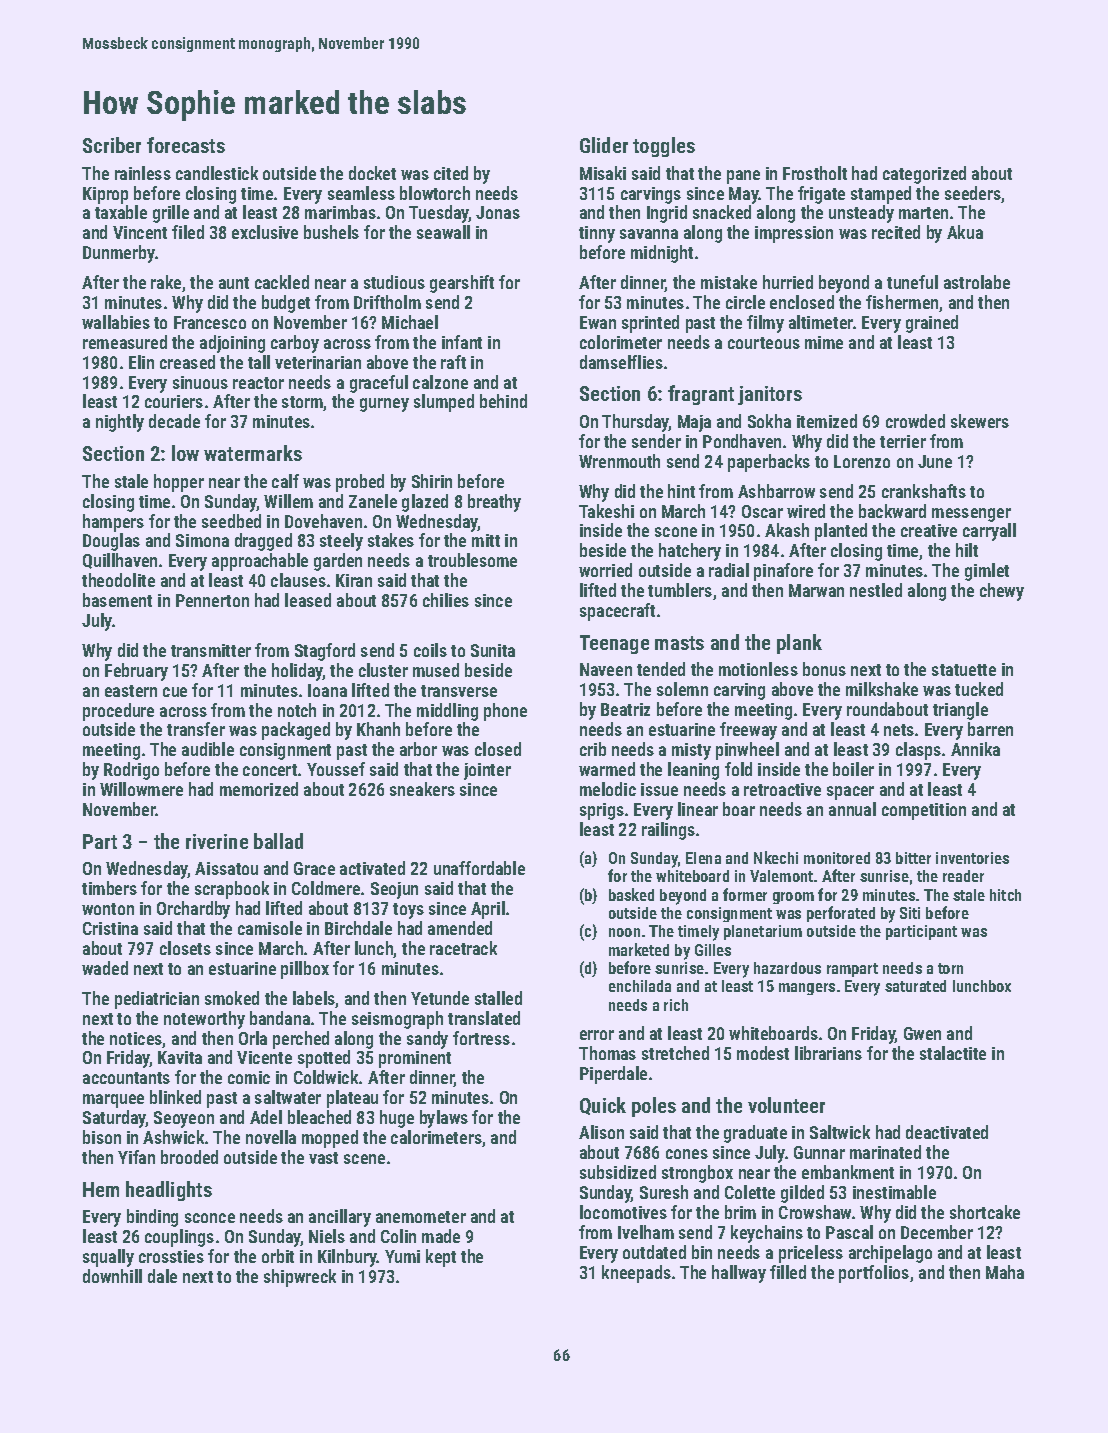  I want to click on novella, so click(271, 1137).
